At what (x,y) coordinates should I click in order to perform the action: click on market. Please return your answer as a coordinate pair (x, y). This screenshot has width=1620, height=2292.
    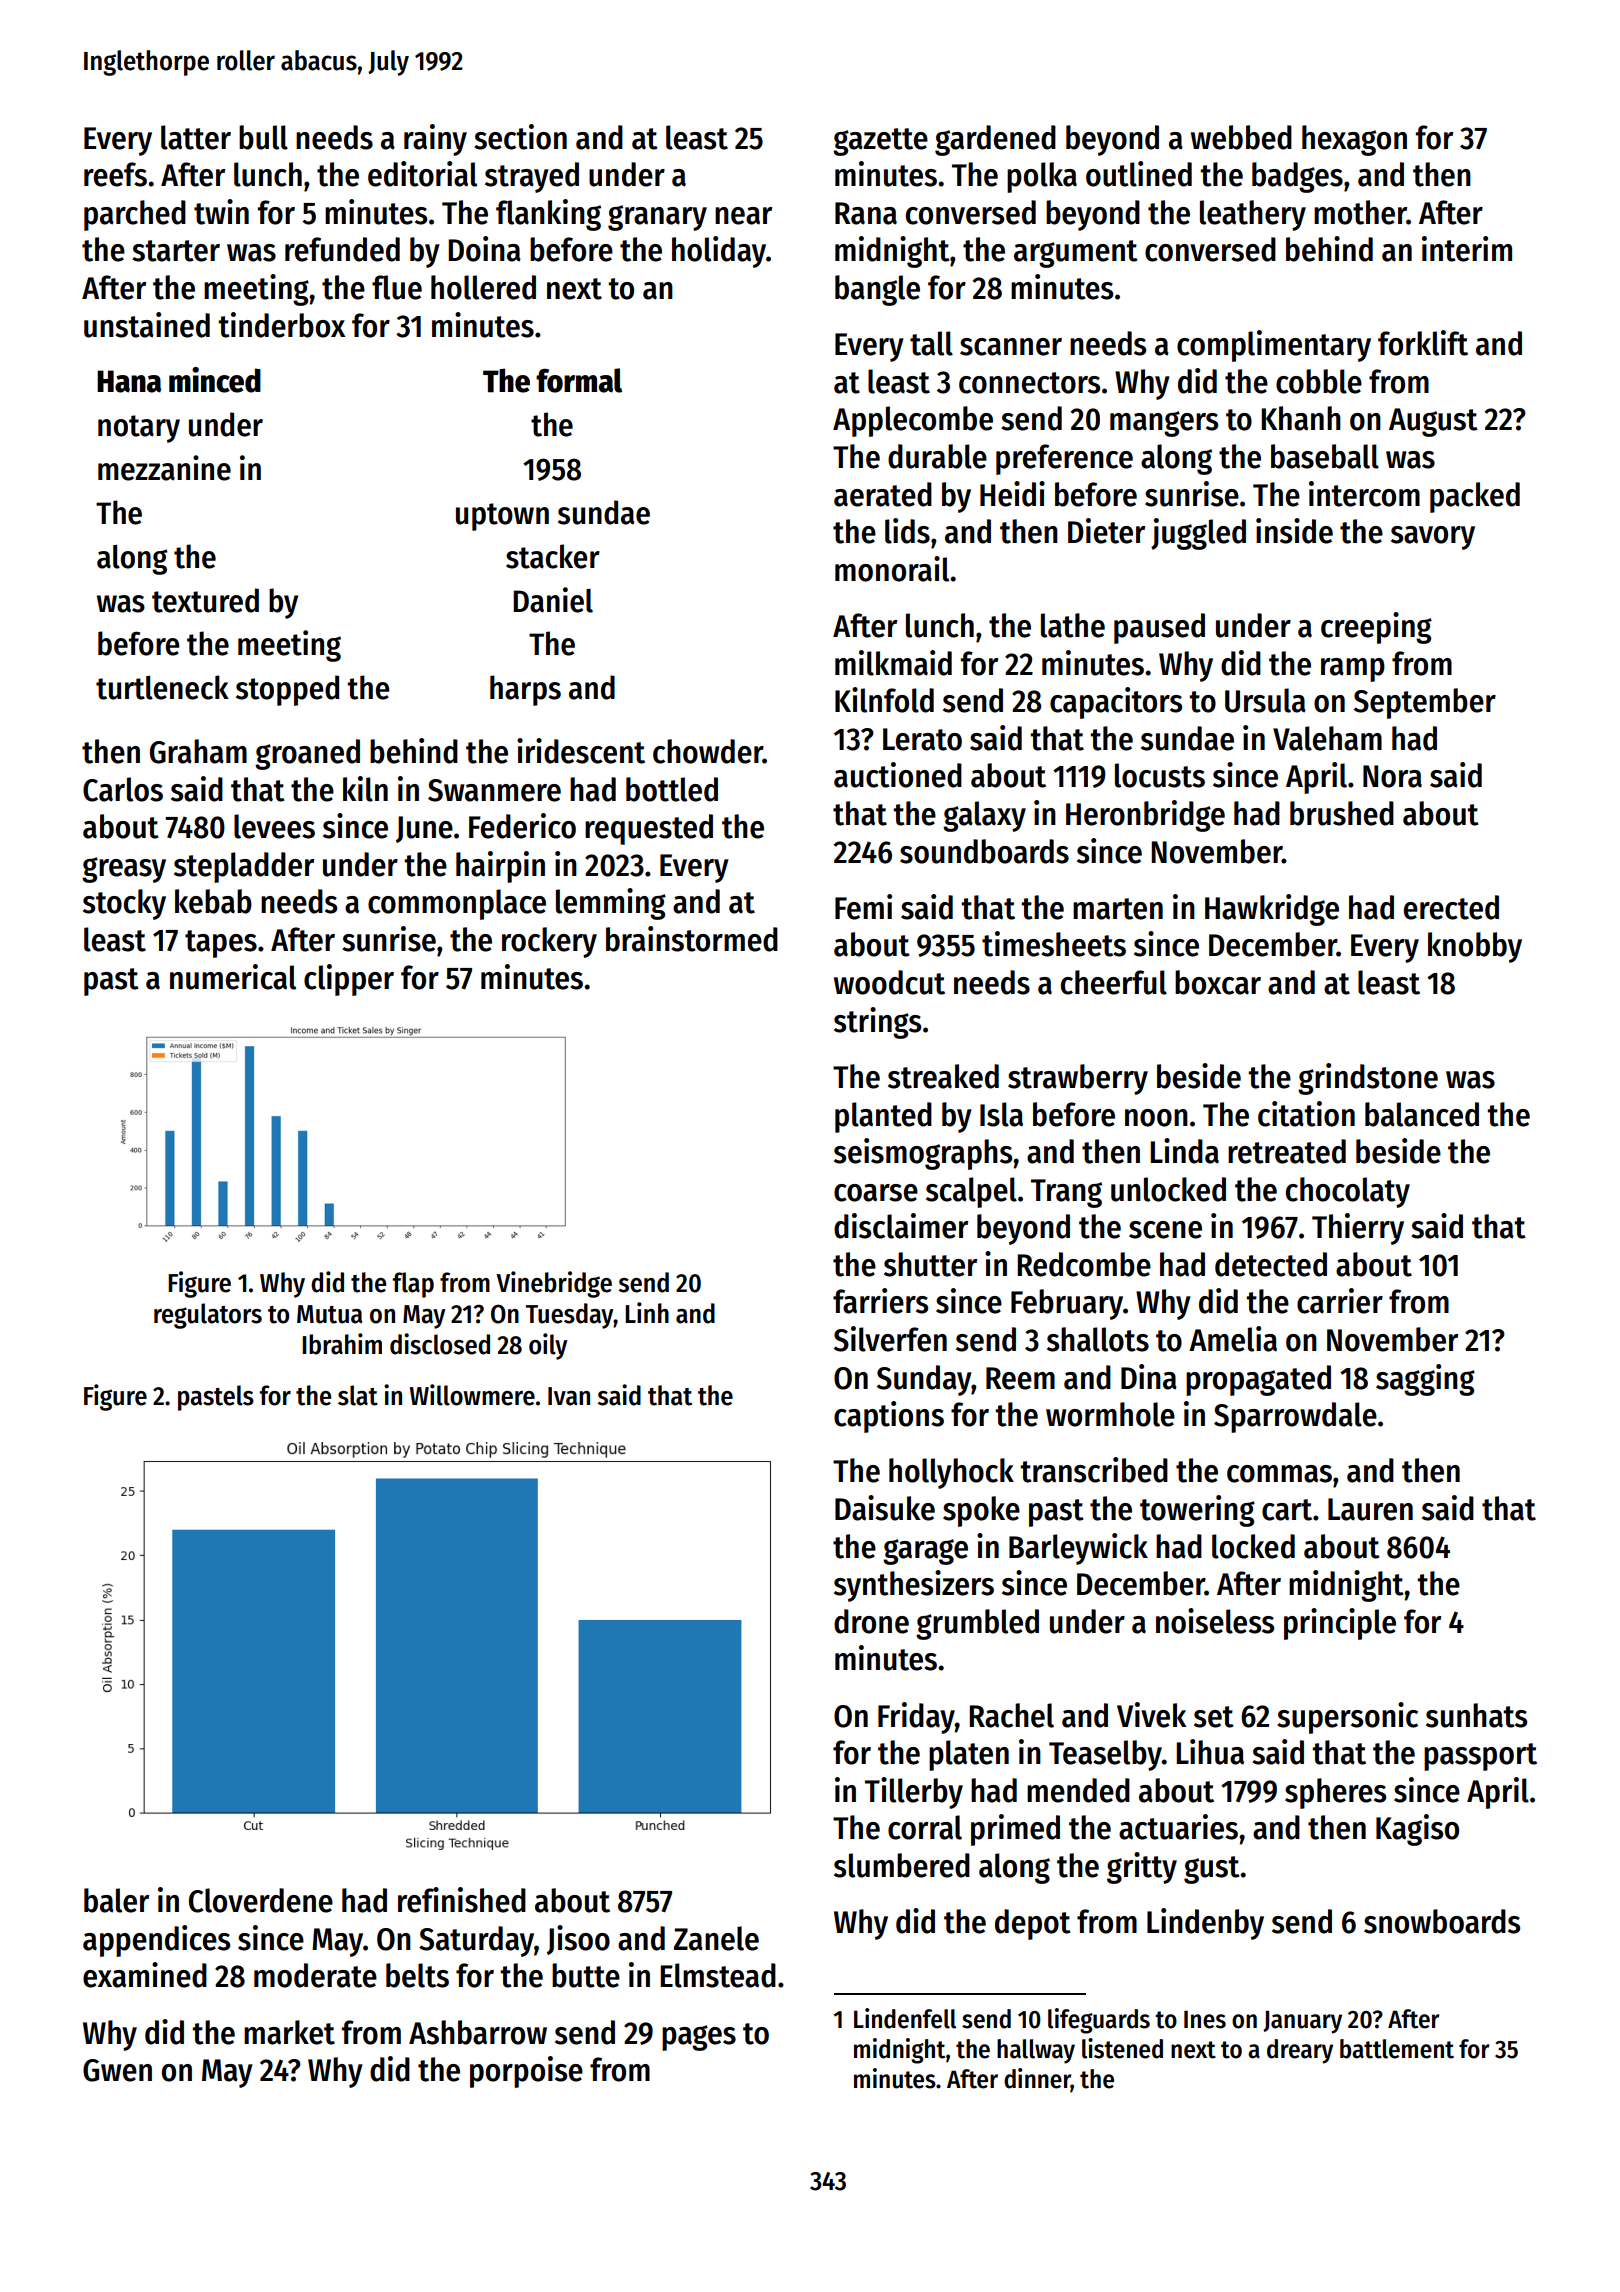
    Looking at the image, I should click on (289, 2032).
